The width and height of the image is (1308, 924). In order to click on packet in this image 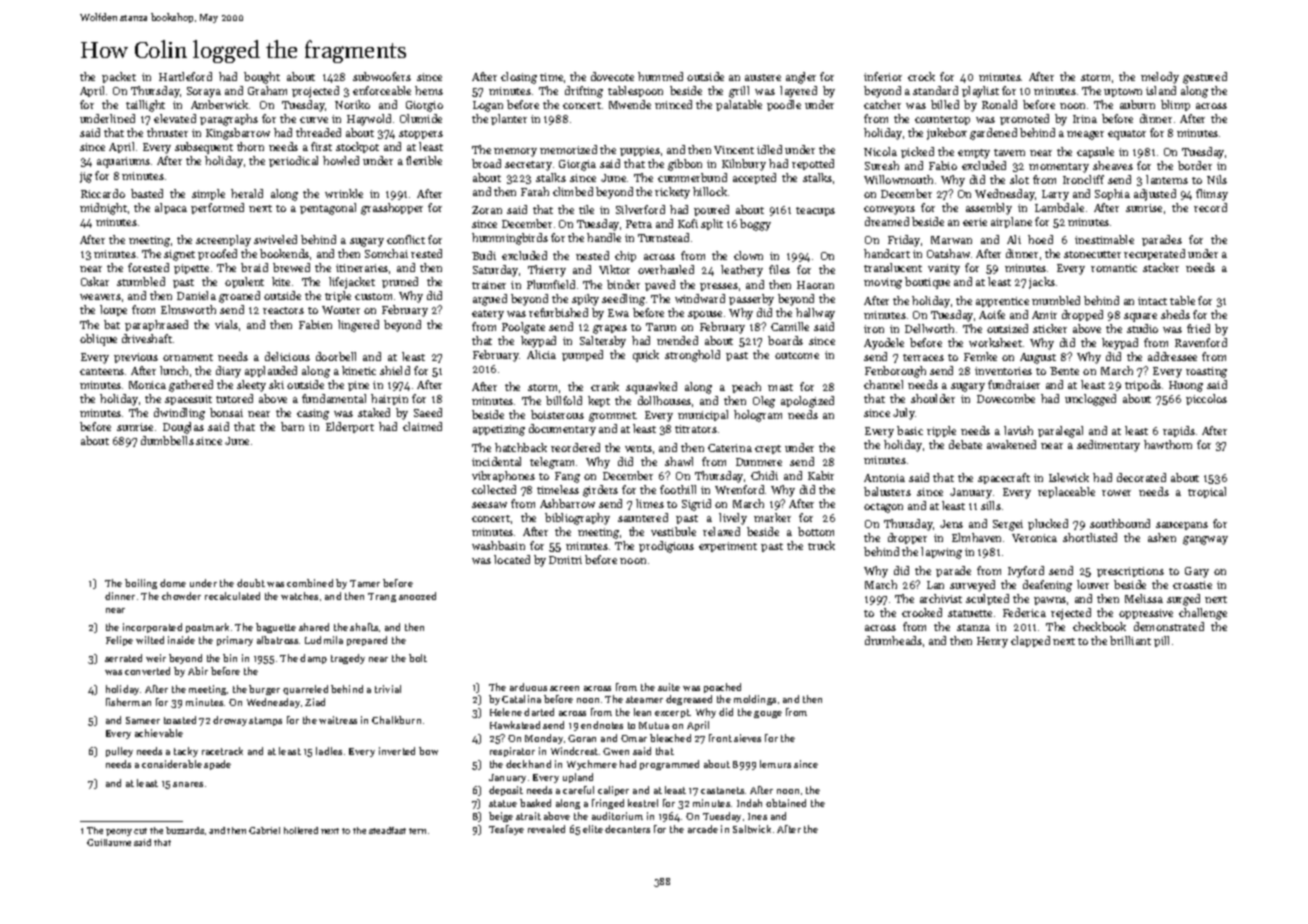, I will do `click(119, 77)`.
